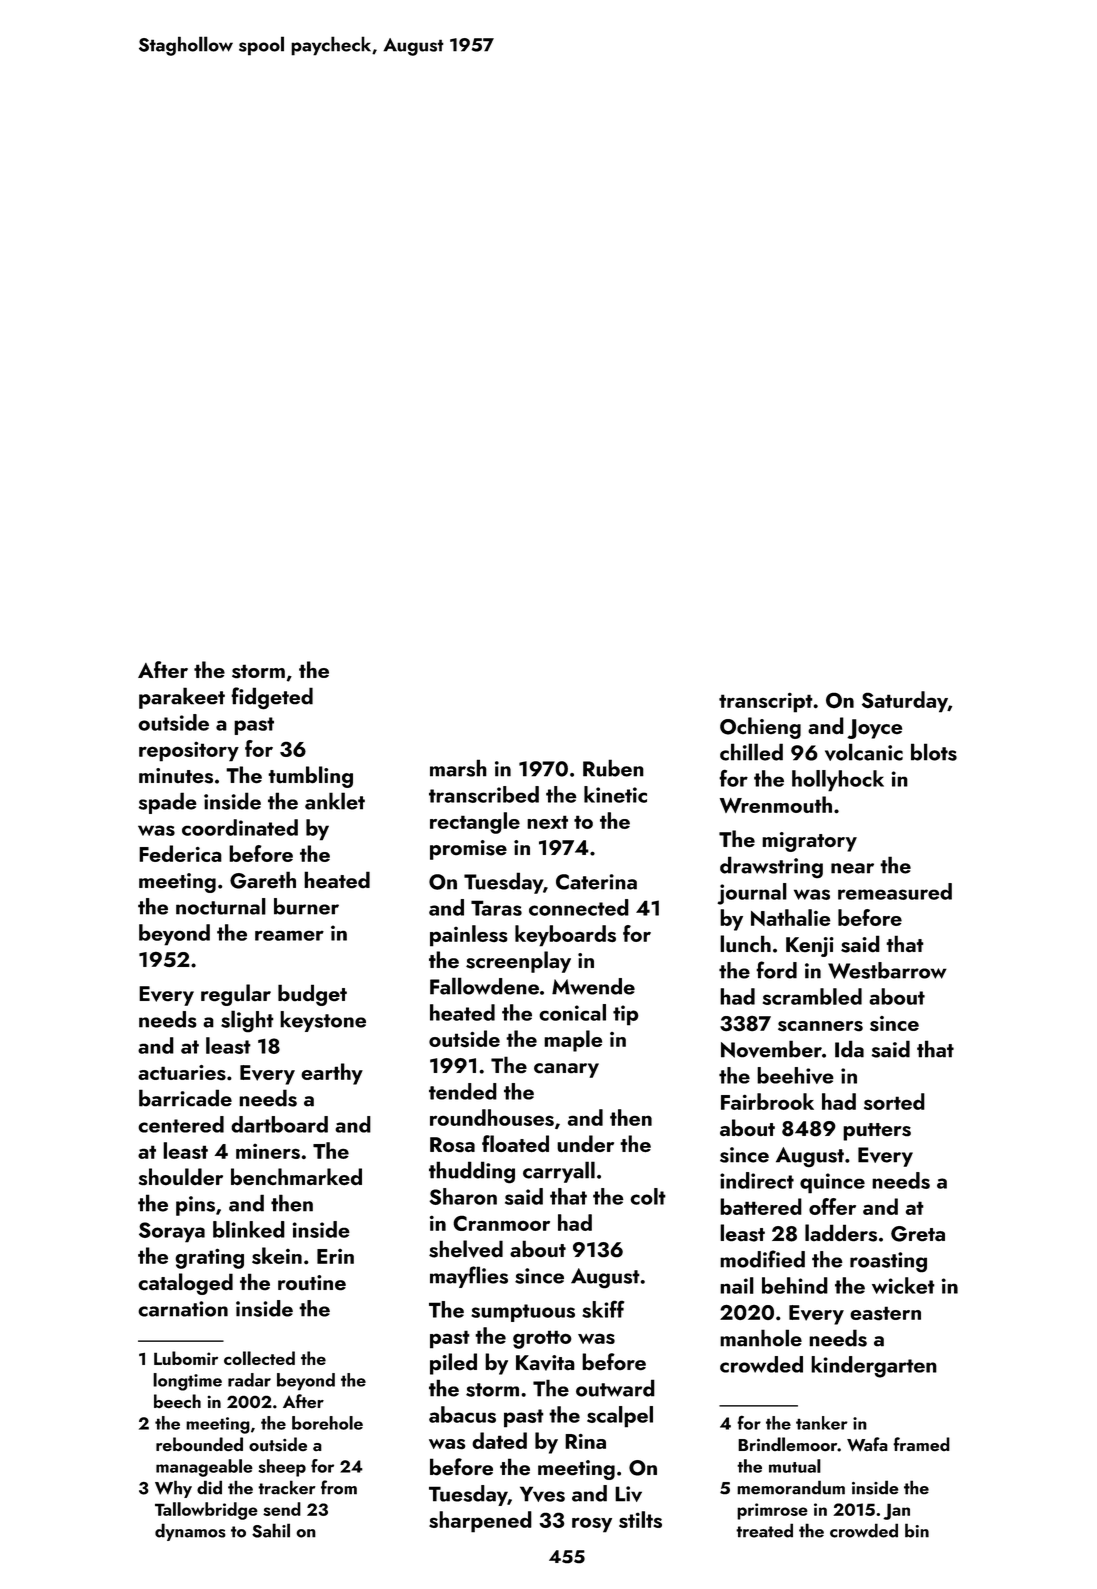 The width and height of the document is (1097, 1589). I want to click on Kenji, so click(810, 947).
